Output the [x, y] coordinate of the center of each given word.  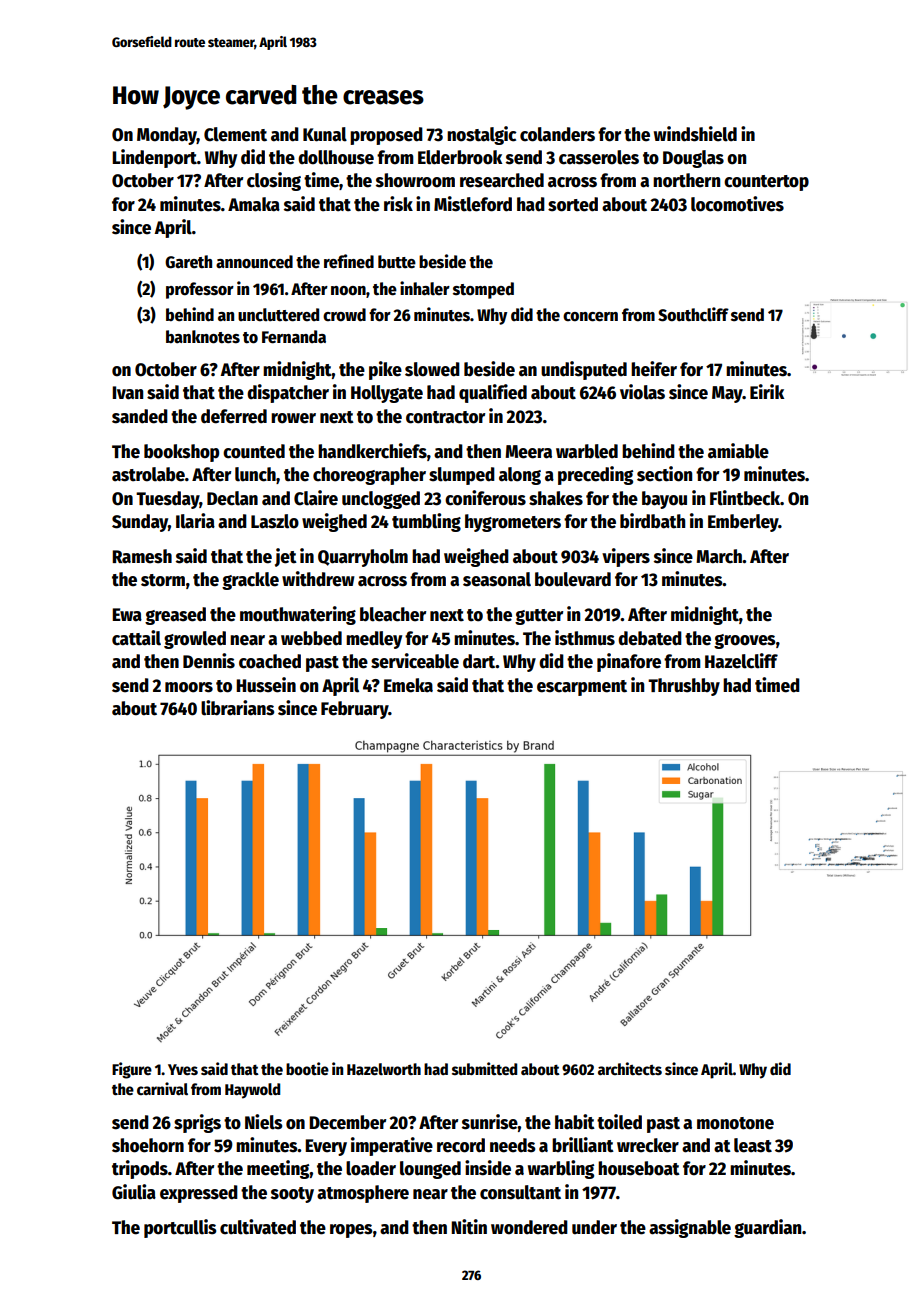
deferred [234, 416]
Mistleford [473, 204]
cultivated [258, 1227]
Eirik [767, 391]
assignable [690, 1228]
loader [371, 1168]
